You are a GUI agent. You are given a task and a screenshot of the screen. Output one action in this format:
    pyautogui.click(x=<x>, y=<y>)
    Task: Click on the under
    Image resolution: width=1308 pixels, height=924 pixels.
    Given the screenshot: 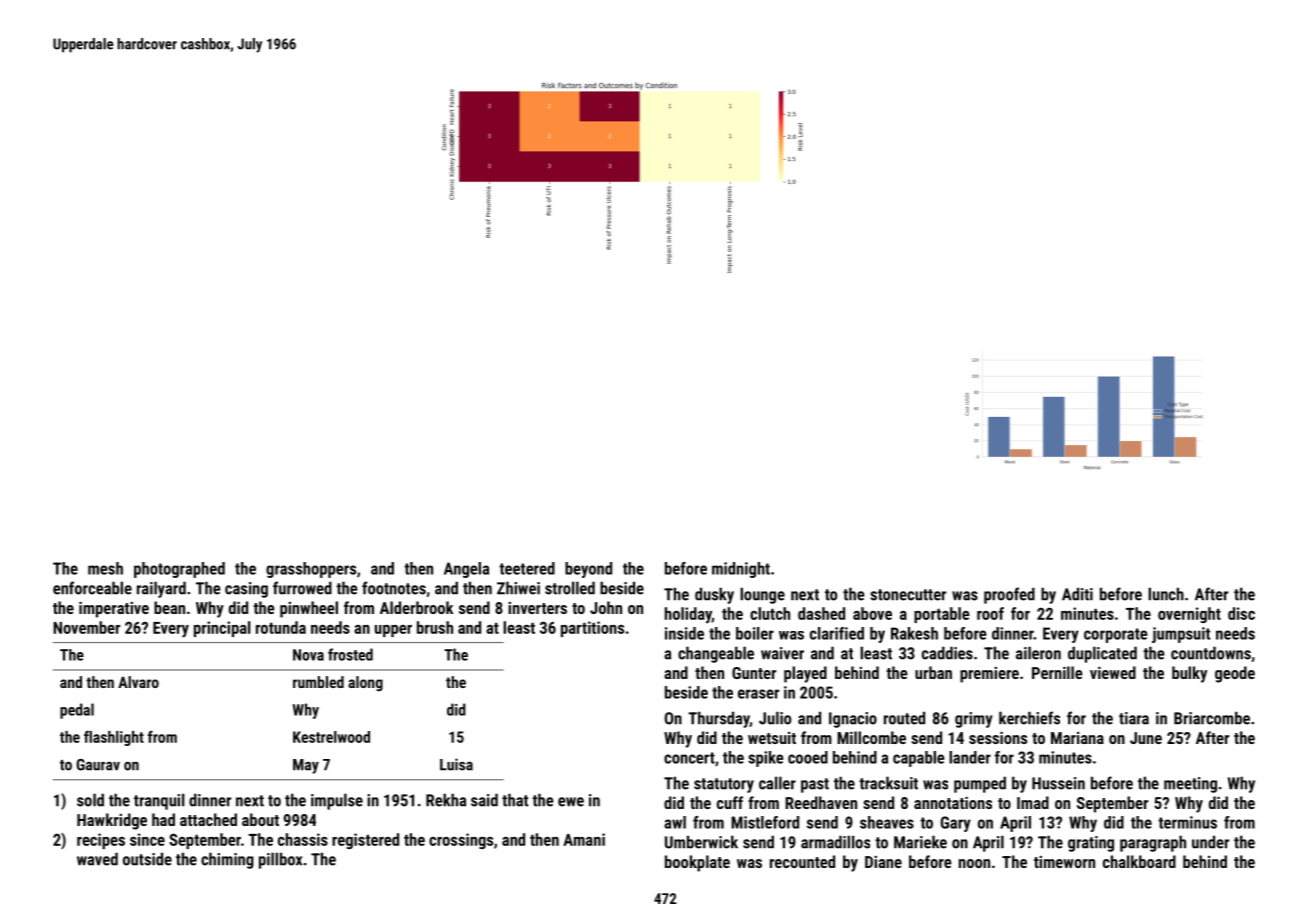 What is the action you would take?
    pyautogui.click(x=1210, y=842)
